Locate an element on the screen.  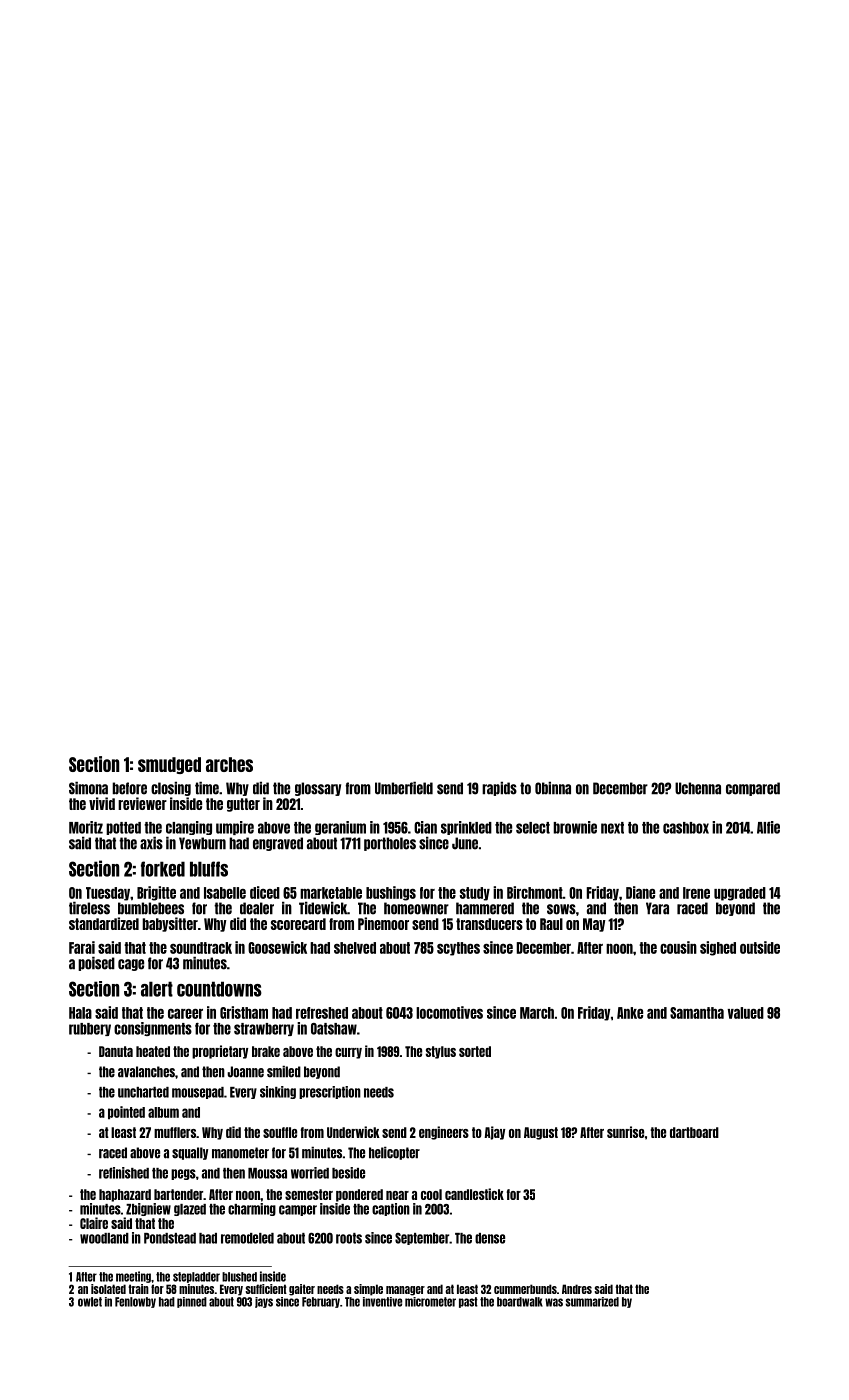
March is located at coordinates (537, 1013).
